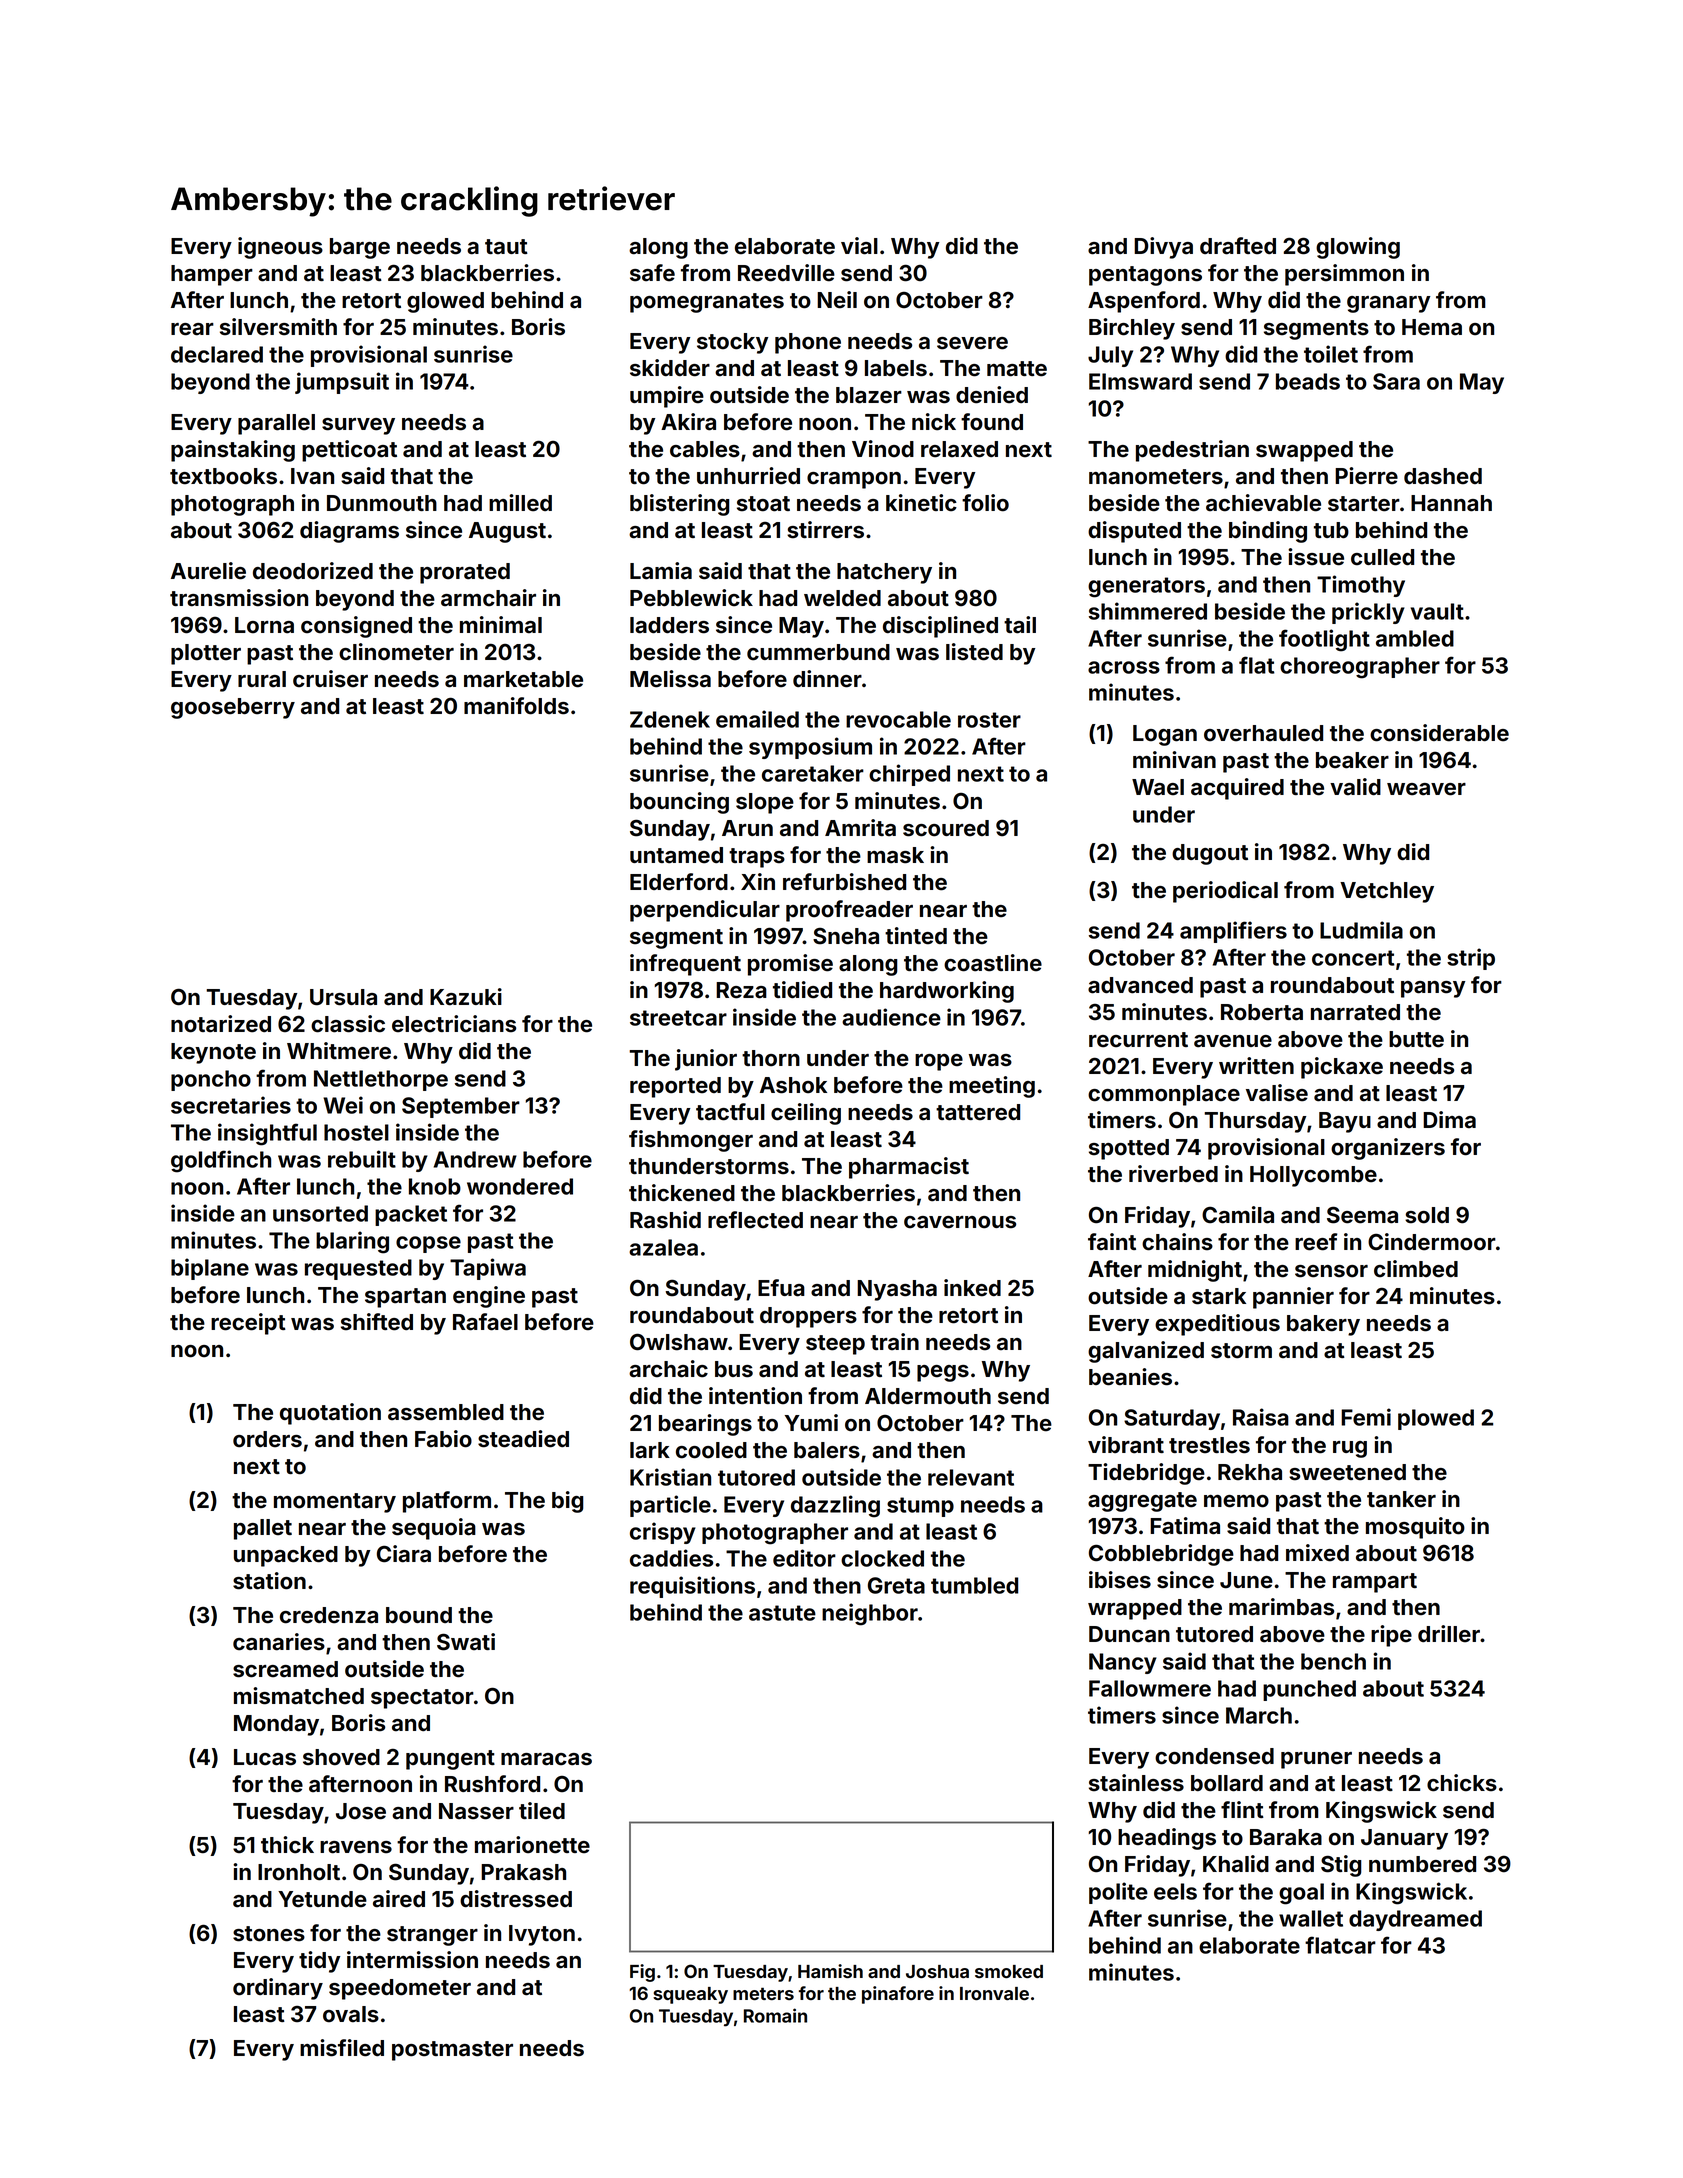  Describe the element at coordinates (675, 1087) in the screenshot. I see `reported` at that location.
